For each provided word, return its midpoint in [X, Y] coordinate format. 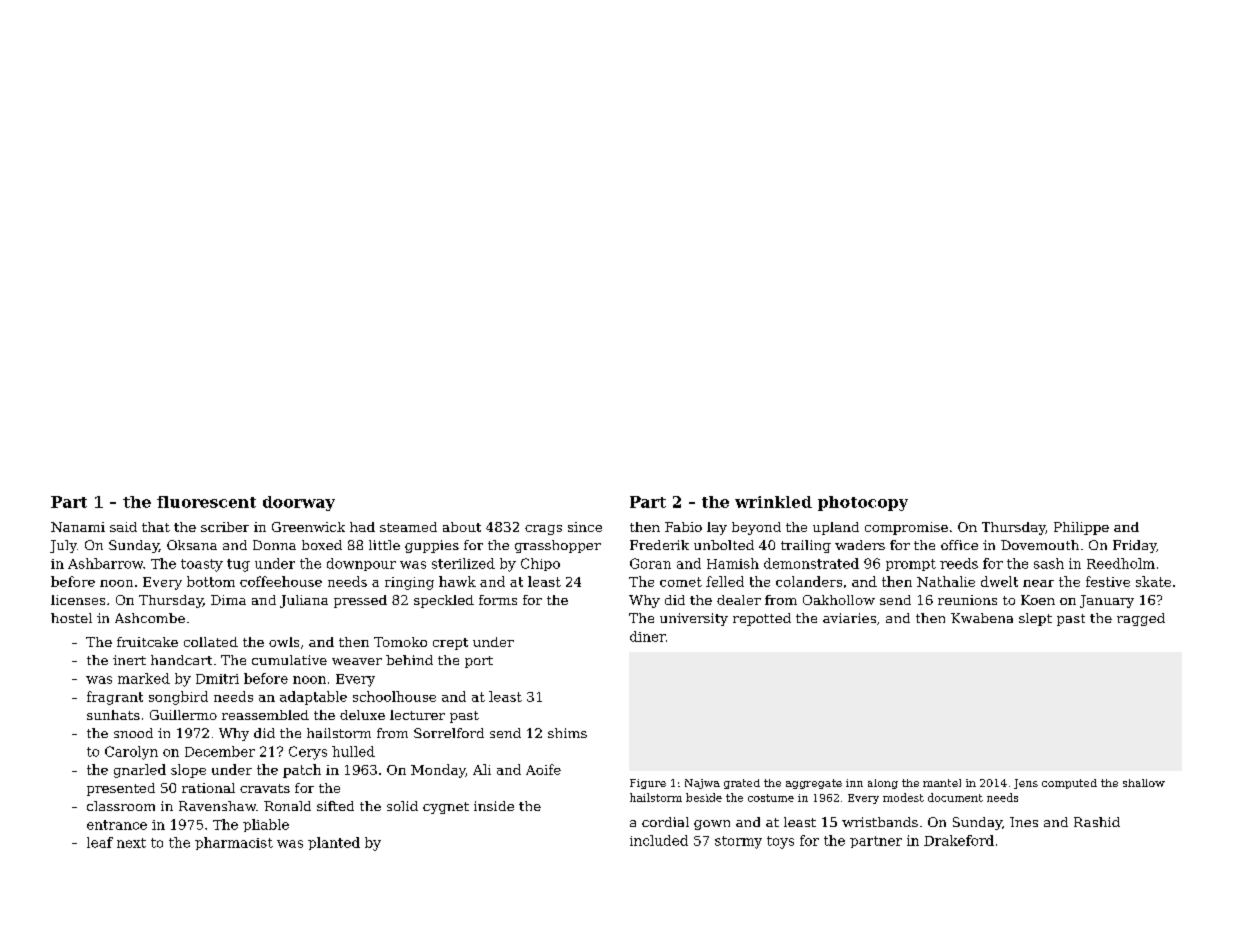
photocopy [863, 503]
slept [1035, 619]
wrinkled [773, 502]
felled [725, 581]
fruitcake [147, 642]
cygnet [446, 808]
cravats [265, 788]
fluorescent [206, 502]
